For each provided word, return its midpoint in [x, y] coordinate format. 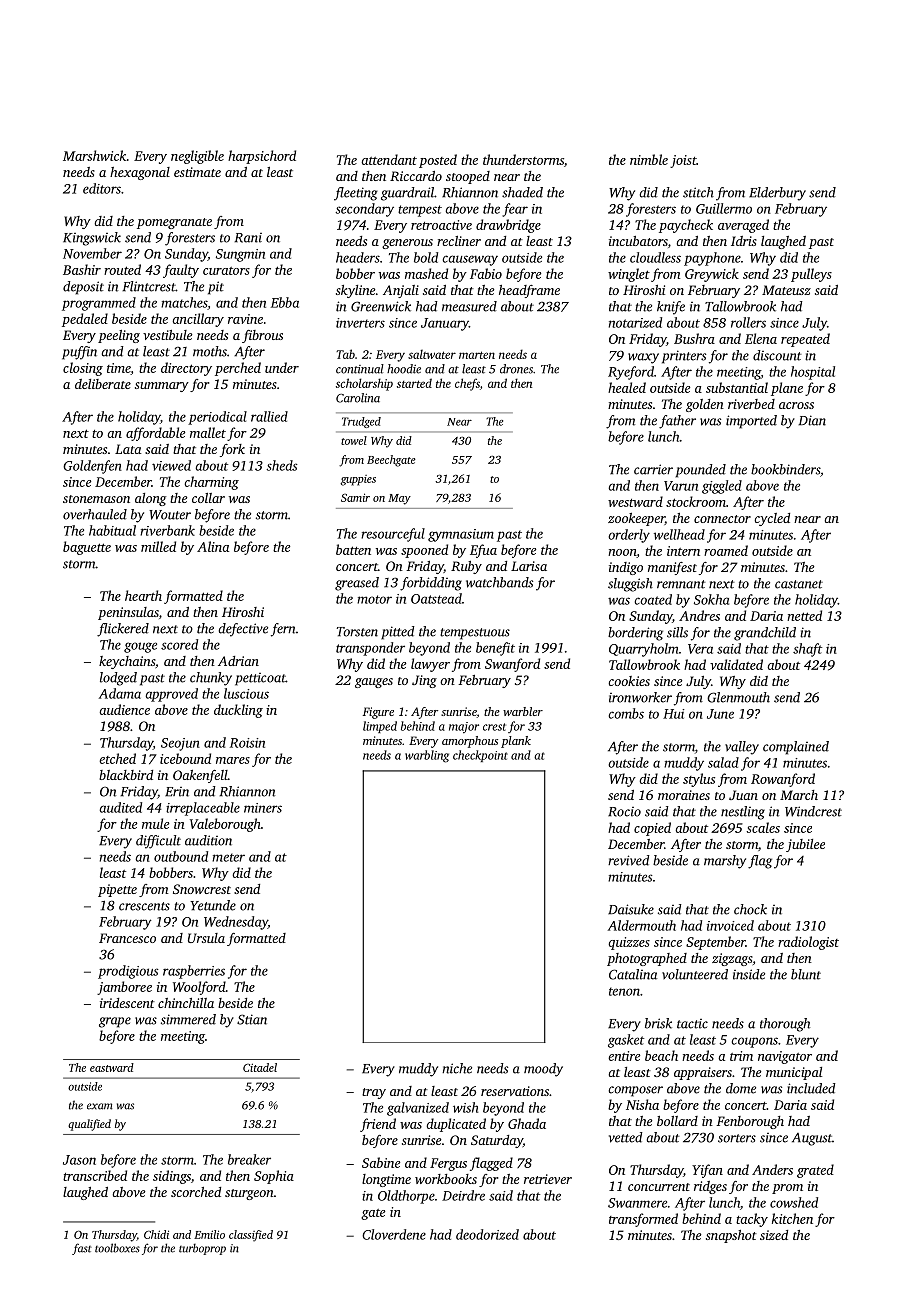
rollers [748, 322]
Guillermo [724, 208]
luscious [246, 693]
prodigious [128, 972]
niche [457, 1068]
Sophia [274, 1177]
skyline [355, 291]
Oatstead [436, 598]
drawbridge [508, 226]
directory [186, 369]
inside [749, 974]
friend [378, 1125]
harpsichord [262, 157]
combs [626, 713]
